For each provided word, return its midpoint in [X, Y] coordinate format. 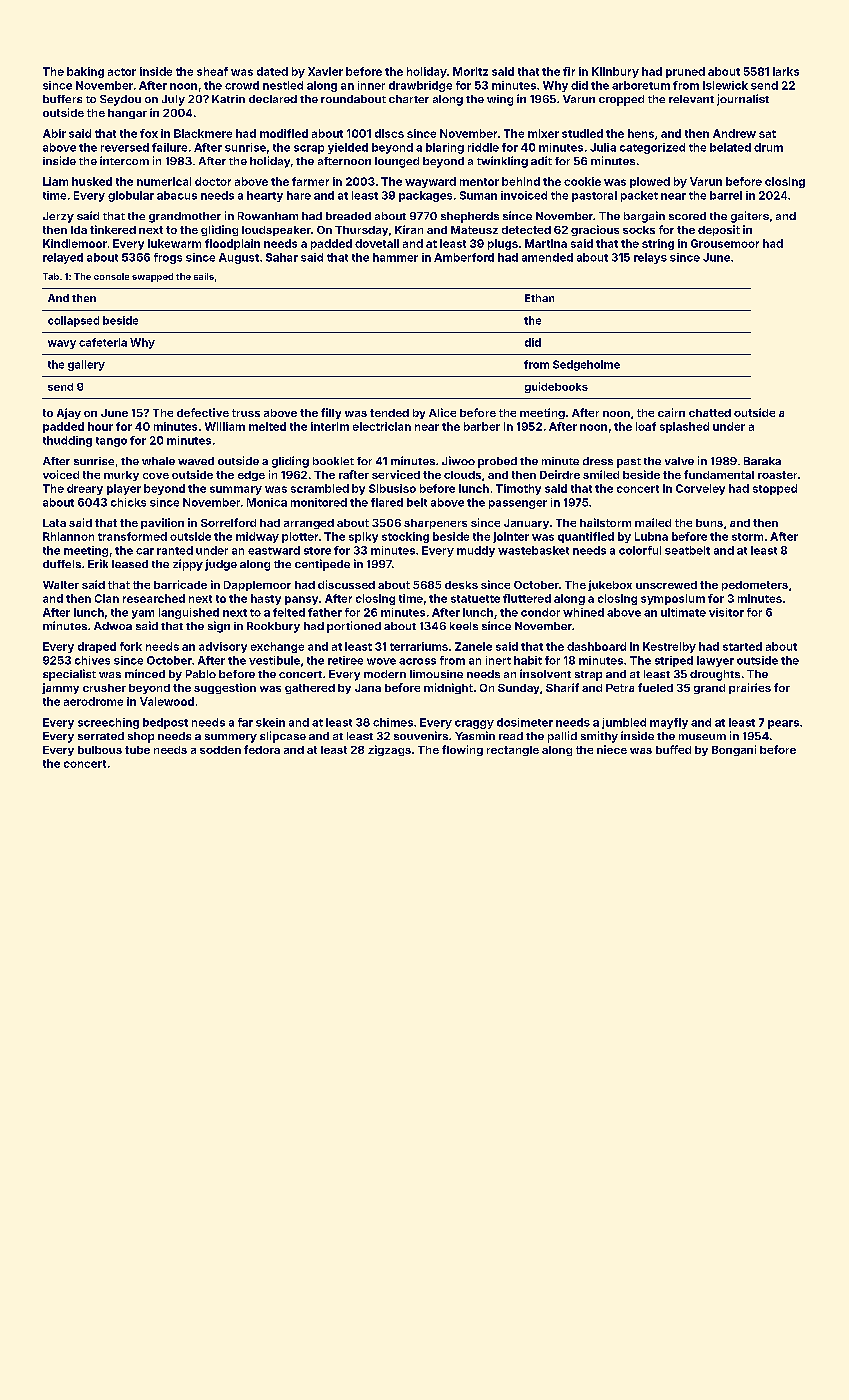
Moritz [470, 71]
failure [169, 147]
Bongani [734, 750]
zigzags [389, 750]
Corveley [700, 489]
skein [270, 722]
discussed [346, 584]
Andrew [734, 133]
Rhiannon [68, 536]
